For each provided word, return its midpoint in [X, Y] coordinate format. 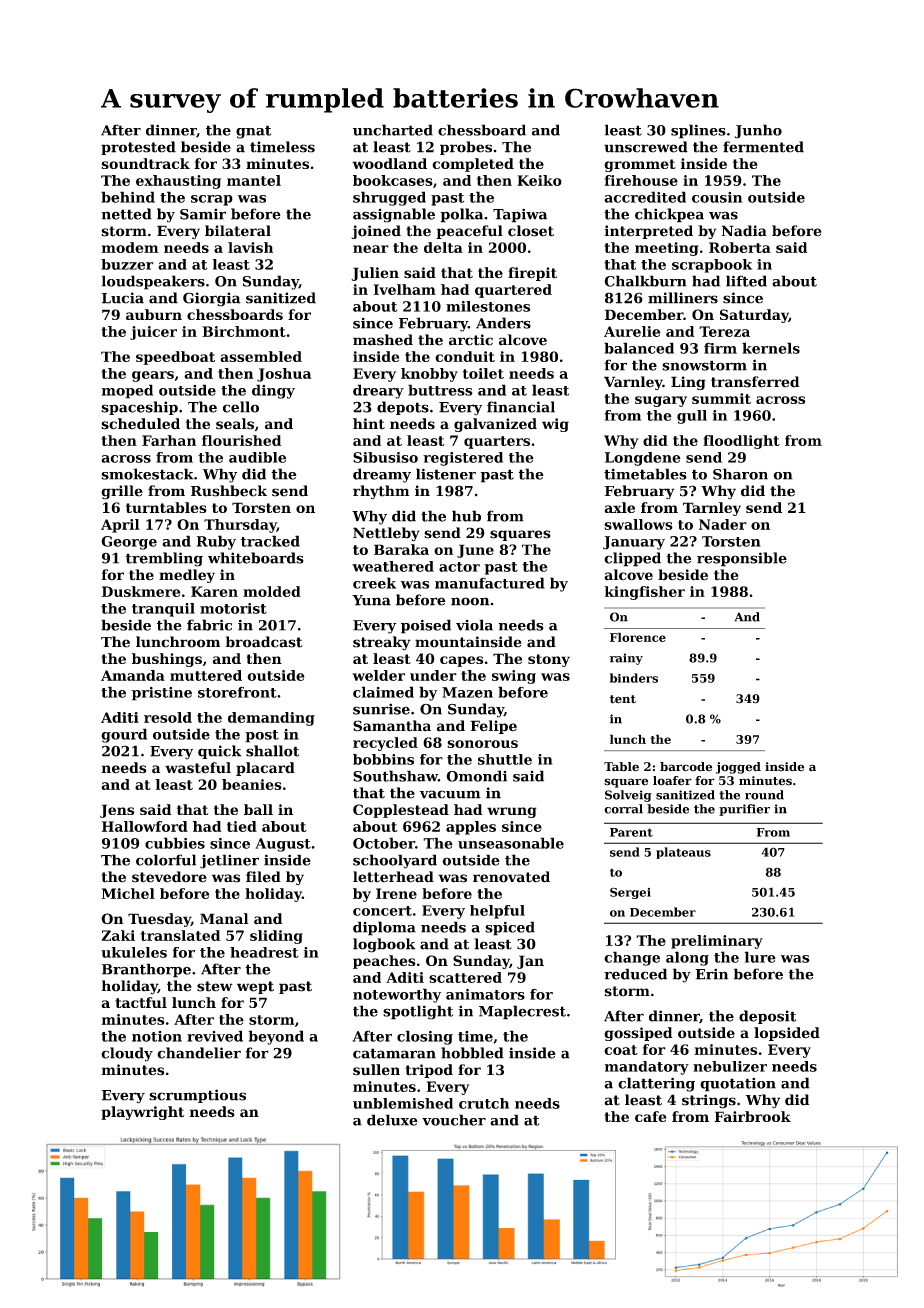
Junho [758, 131]
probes [466, 148]
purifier [744, 810]
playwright [142, 1113]
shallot [272, 751]
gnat [253, 132]
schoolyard [395, 861]
